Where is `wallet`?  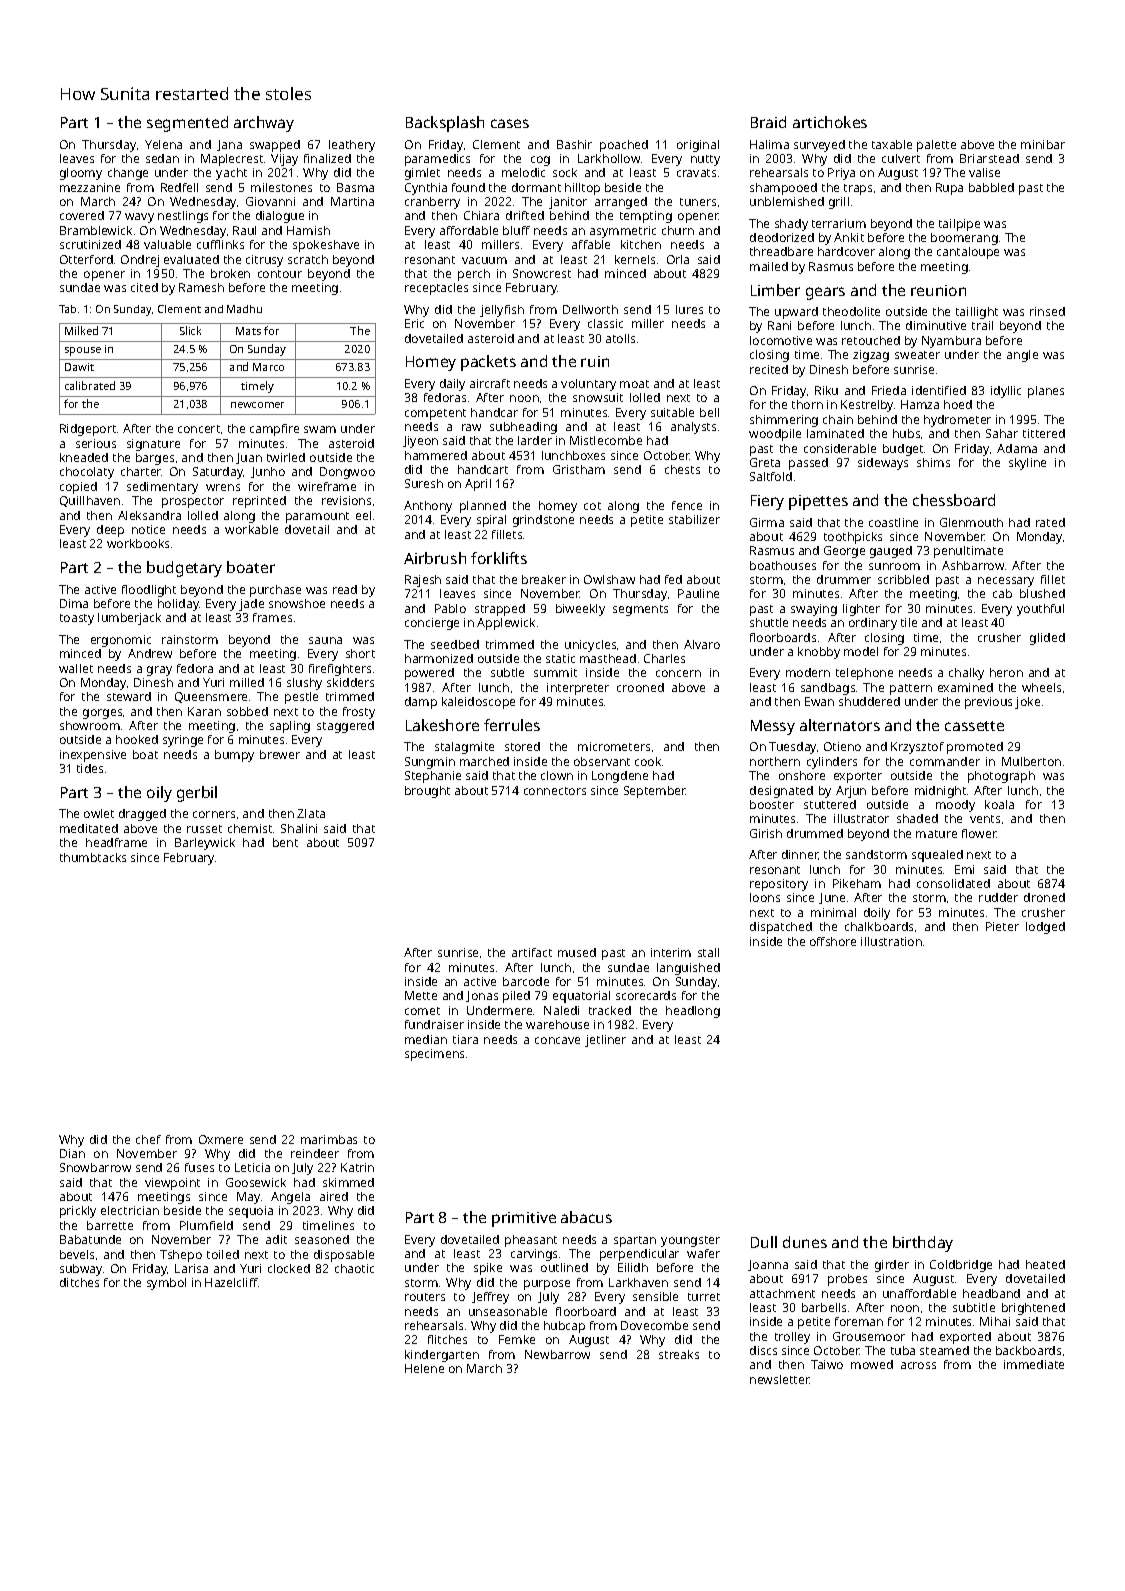 wallet is located at coordinates (76, 668).
